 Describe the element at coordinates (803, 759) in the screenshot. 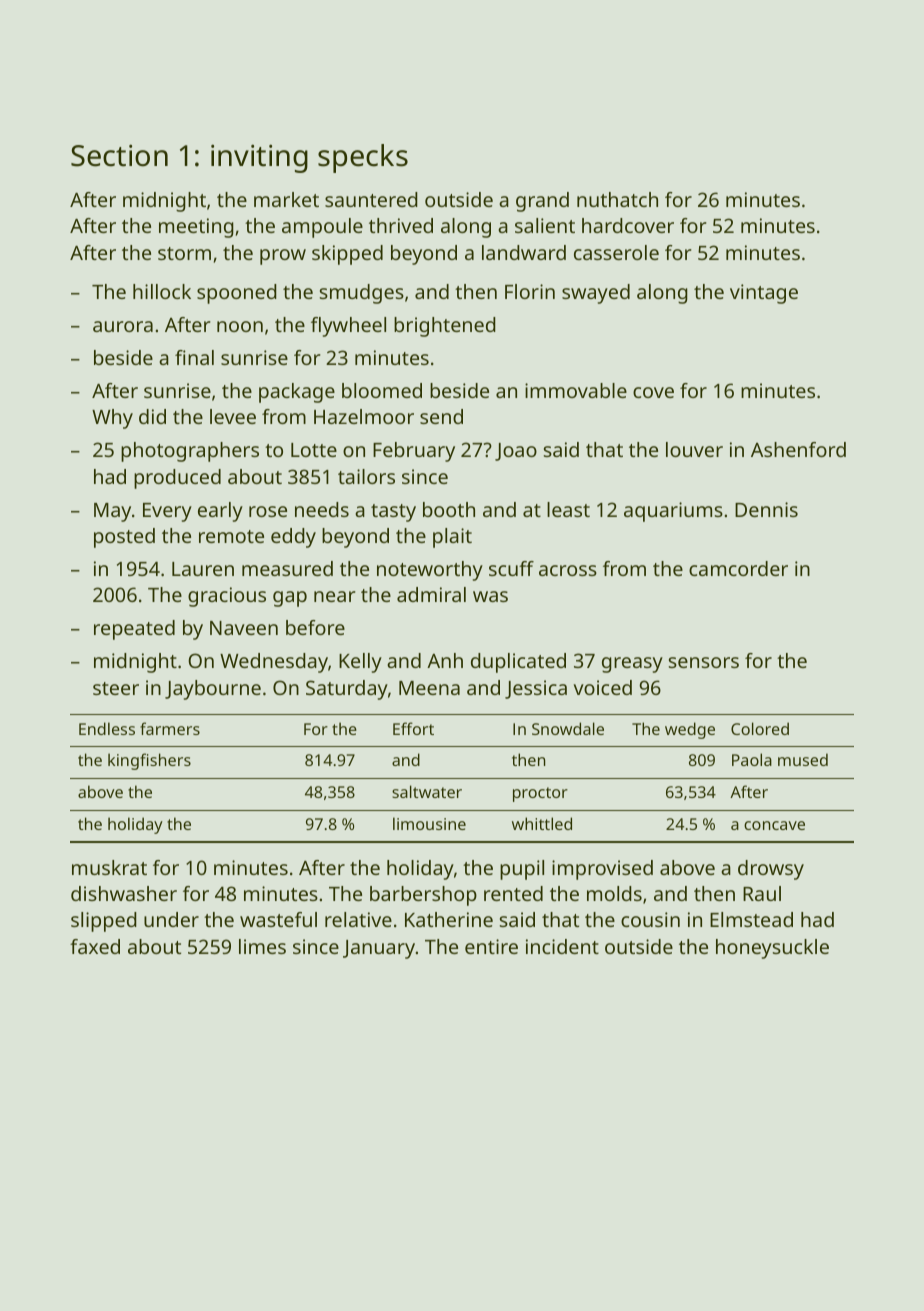

I see `mused` at that location.
